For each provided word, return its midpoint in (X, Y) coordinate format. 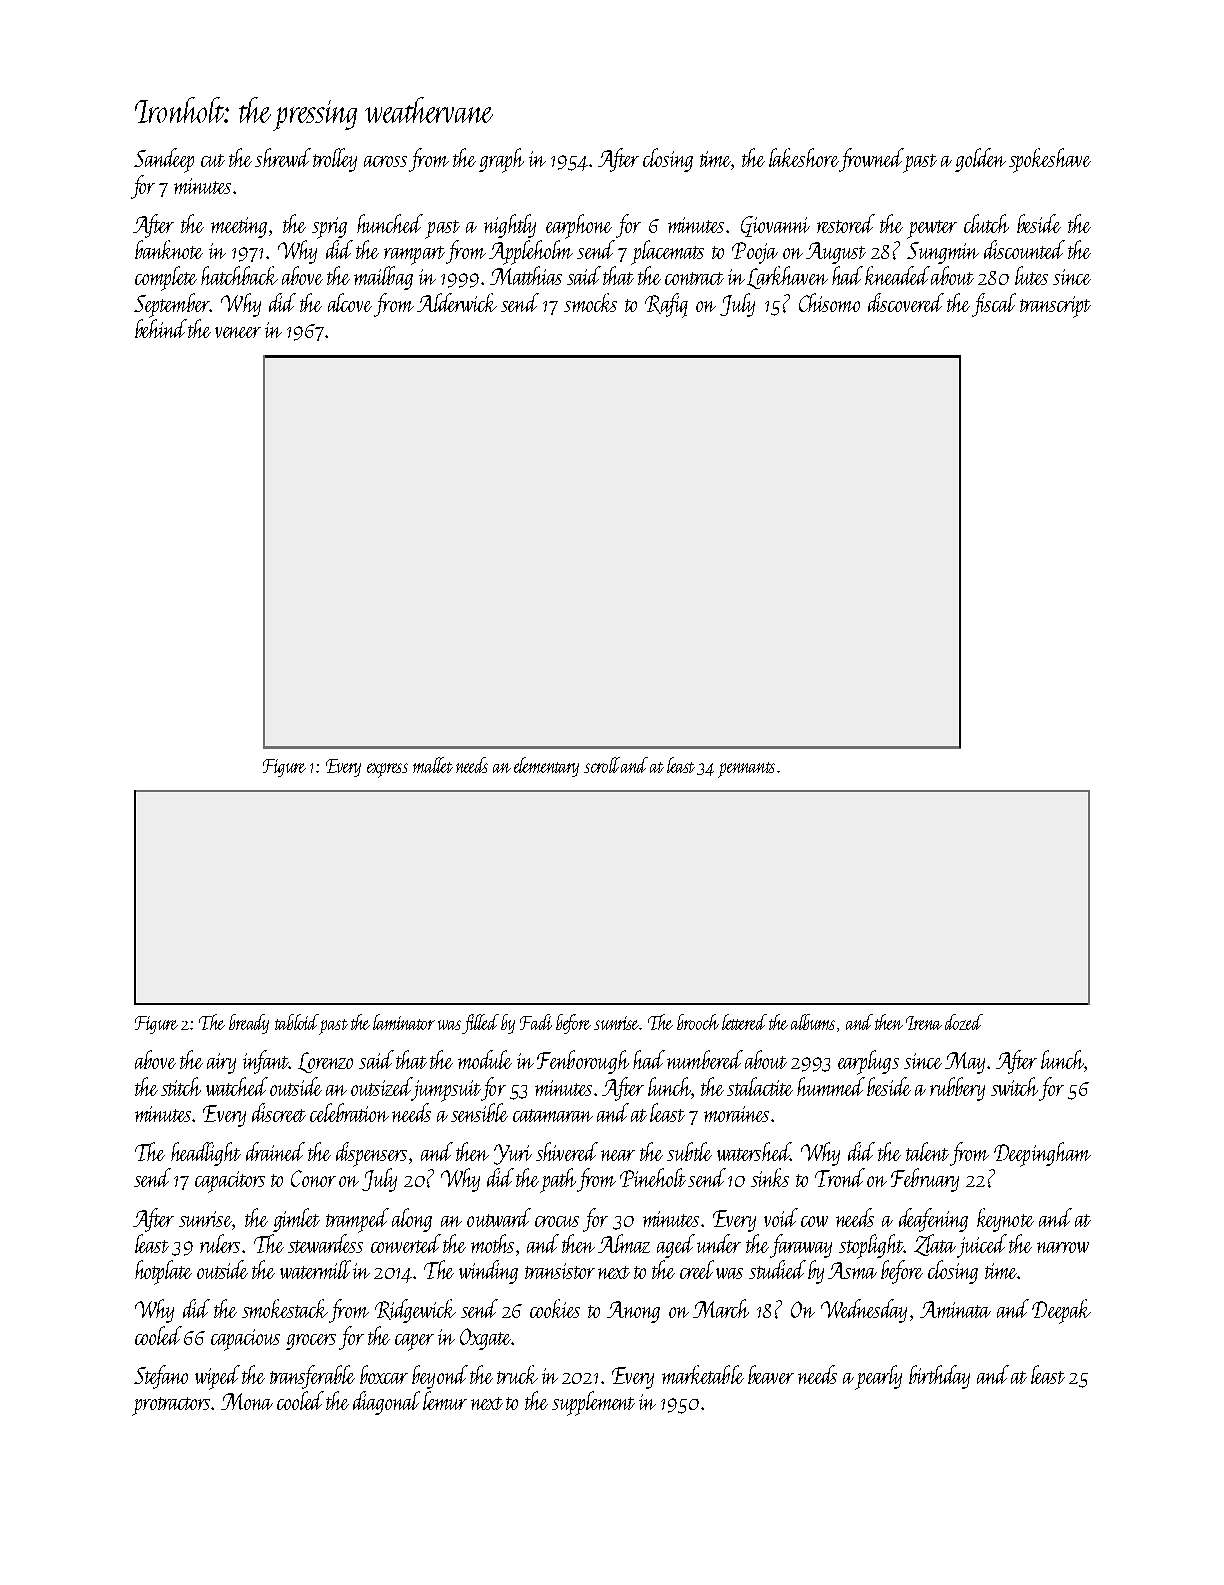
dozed (964, 1022)
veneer (238, 332)
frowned (871, 160)
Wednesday (864, 1311)
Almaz (624, 1243)
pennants (746, 770)
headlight (206, 1154)
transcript (1055, 307)
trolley (335, 160)
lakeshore (804, 157)
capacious (245, 1340)
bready (249, 1024)
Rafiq (666, 305)
